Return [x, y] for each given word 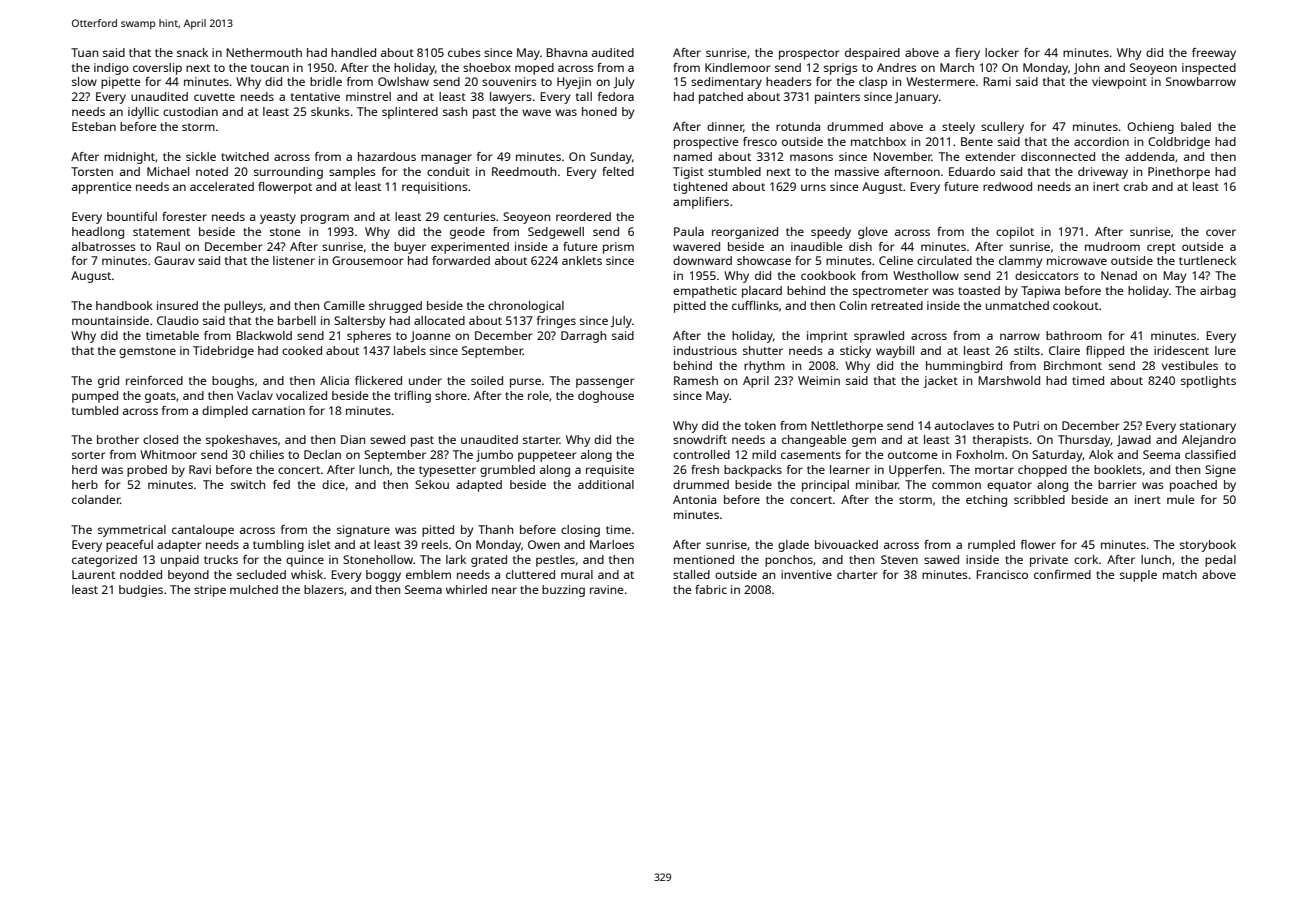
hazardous [387, 156]
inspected [1209, 69]
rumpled [991, 546]
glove [873, 233]
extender [990, 156]
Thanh [495, 529]
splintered [410, 113]
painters [837, 98]
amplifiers [701, 203]
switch [248, 484]
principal [825, 486]
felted [618, 171]
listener [294, 260]
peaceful [129, 546]
